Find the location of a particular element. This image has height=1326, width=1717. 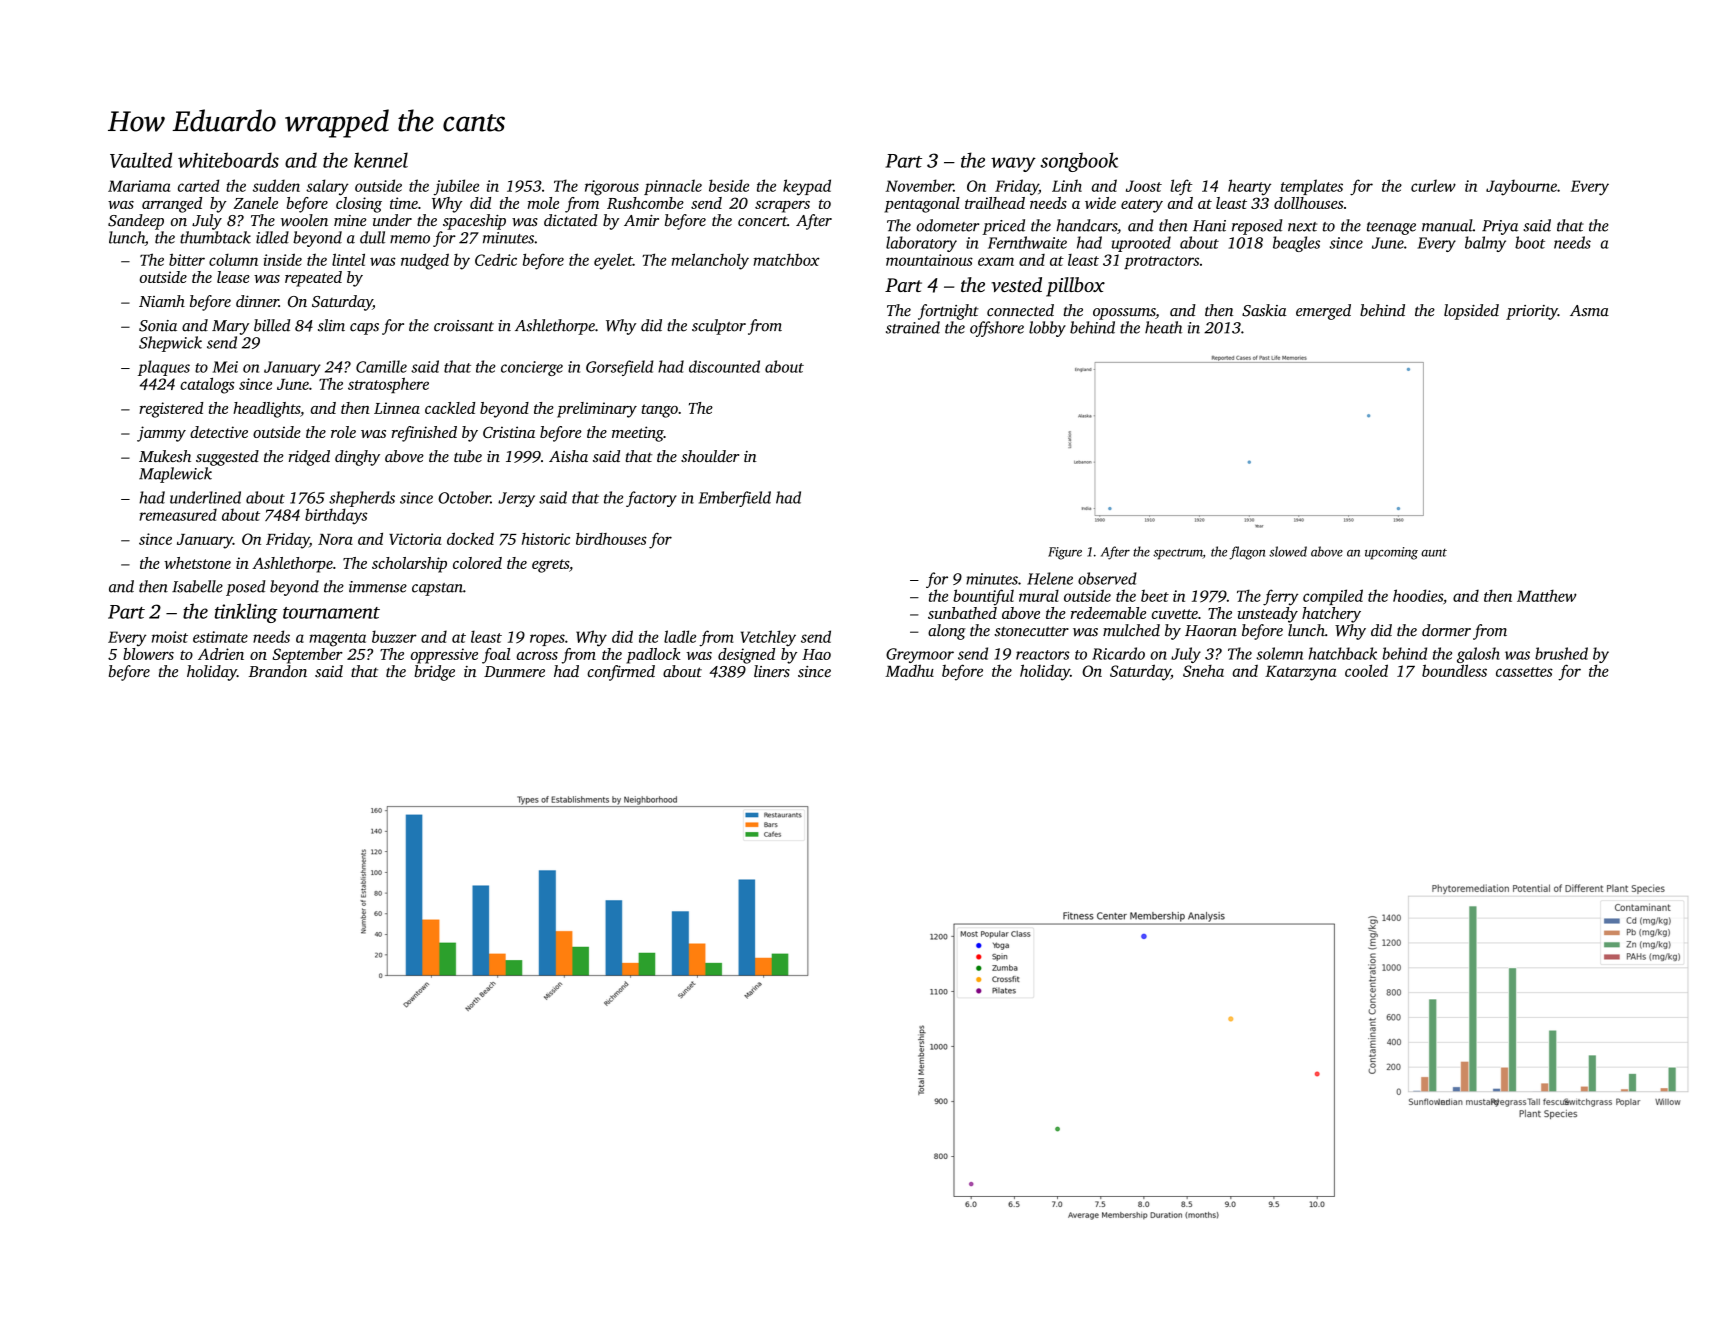

reactors is located at coordinates (1043, 655).
